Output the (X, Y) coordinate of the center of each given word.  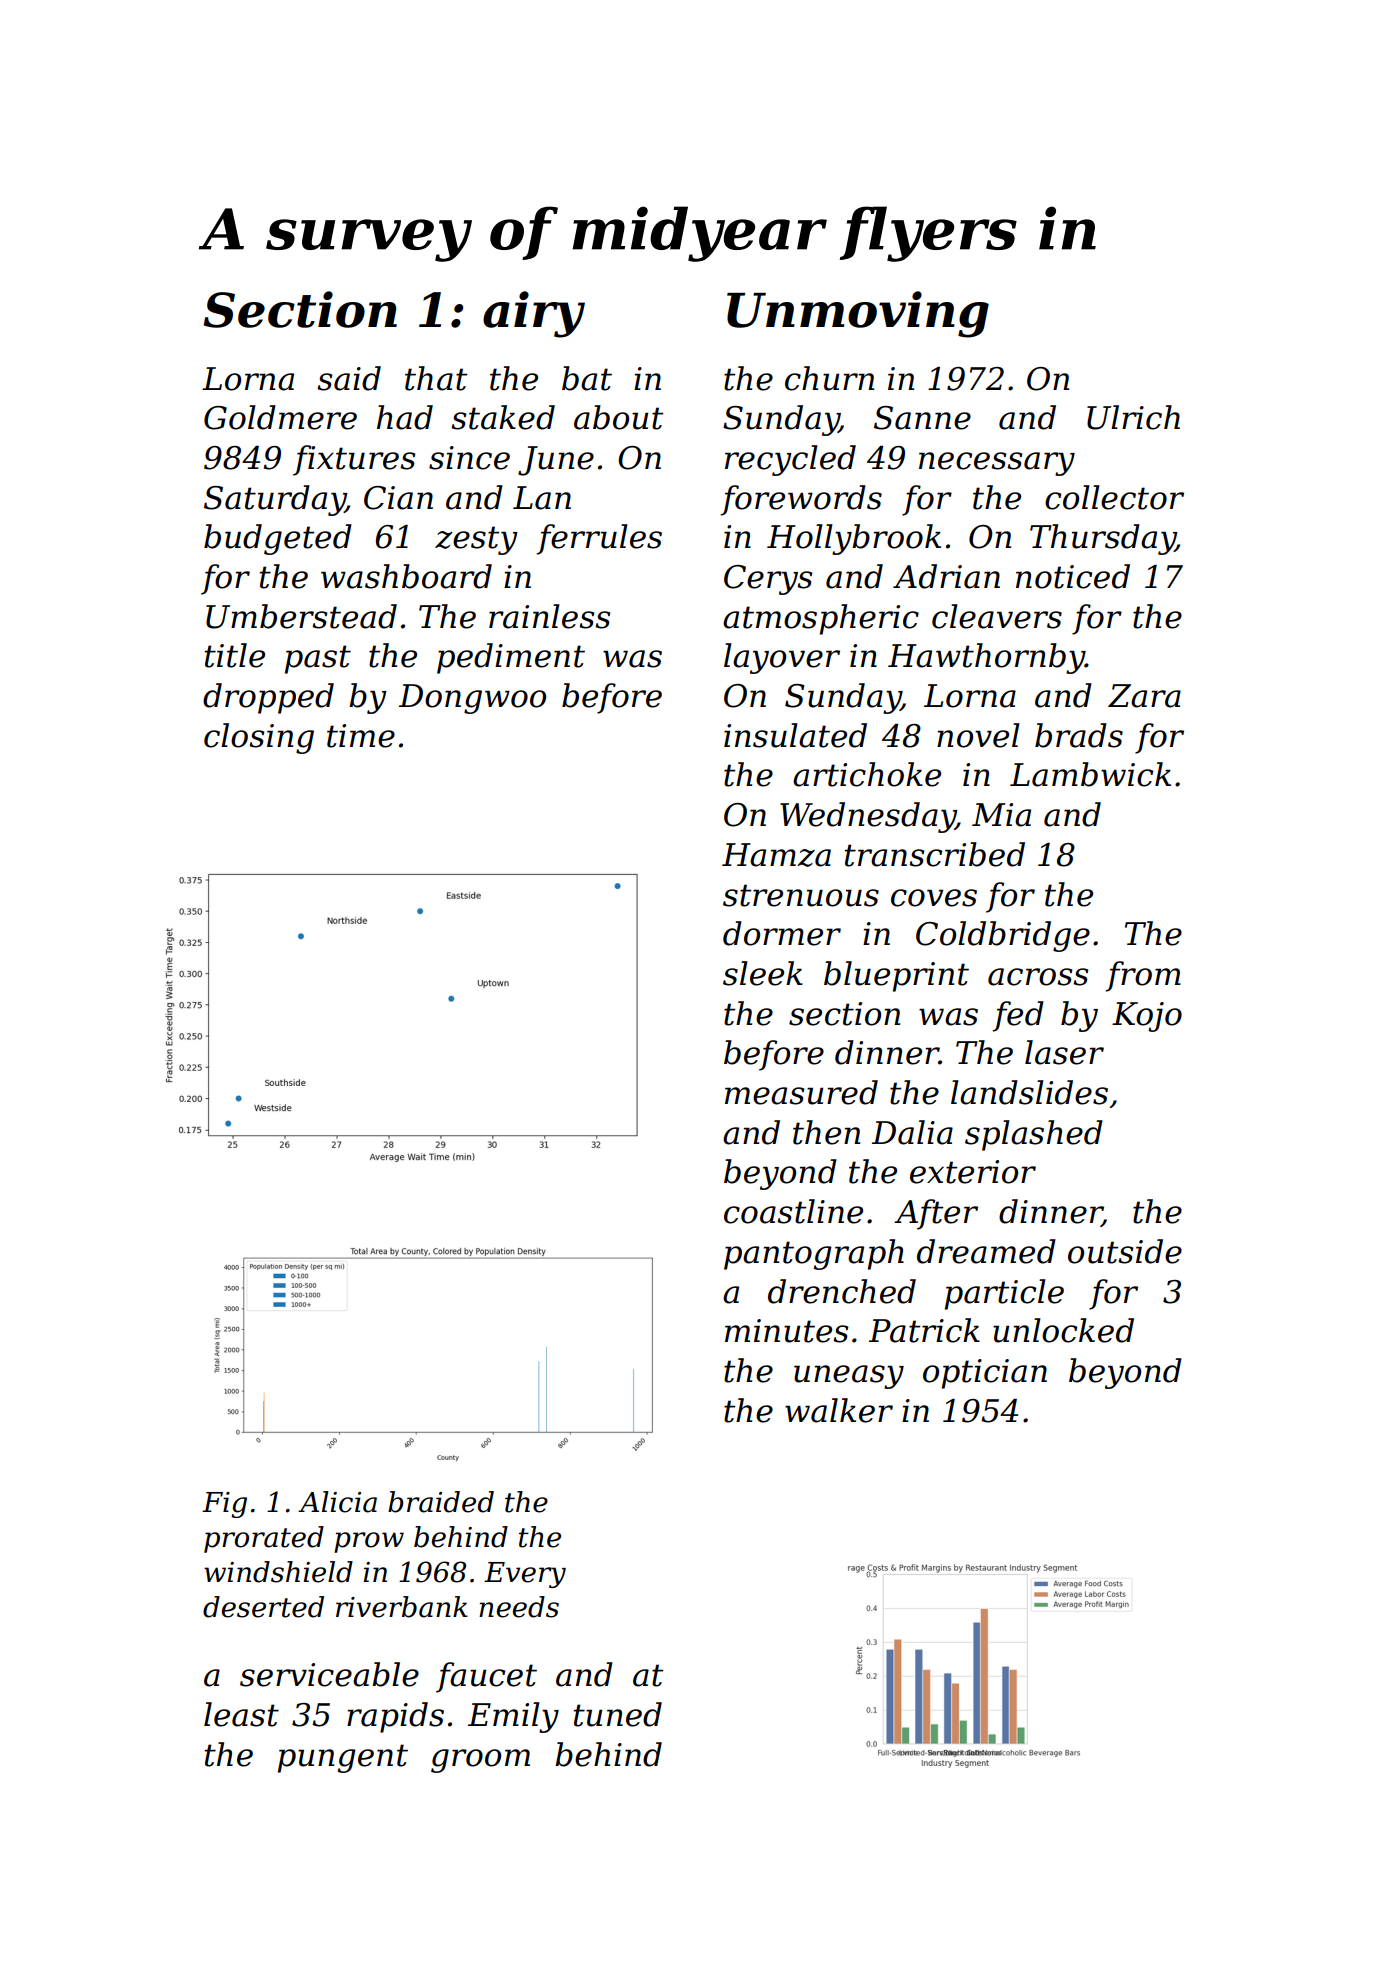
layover (782, 658)
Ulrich (1133, 417)
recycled (790, 460)
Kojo (1147, 1017)
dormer (782, 933)
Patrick (924, 1330)
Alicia (337, 1502)
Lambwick (1090, 774)
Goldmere (280, 417)
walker (839, 1410)
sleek (763, 973)
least (241, 1714)
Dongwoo (472, 699)
